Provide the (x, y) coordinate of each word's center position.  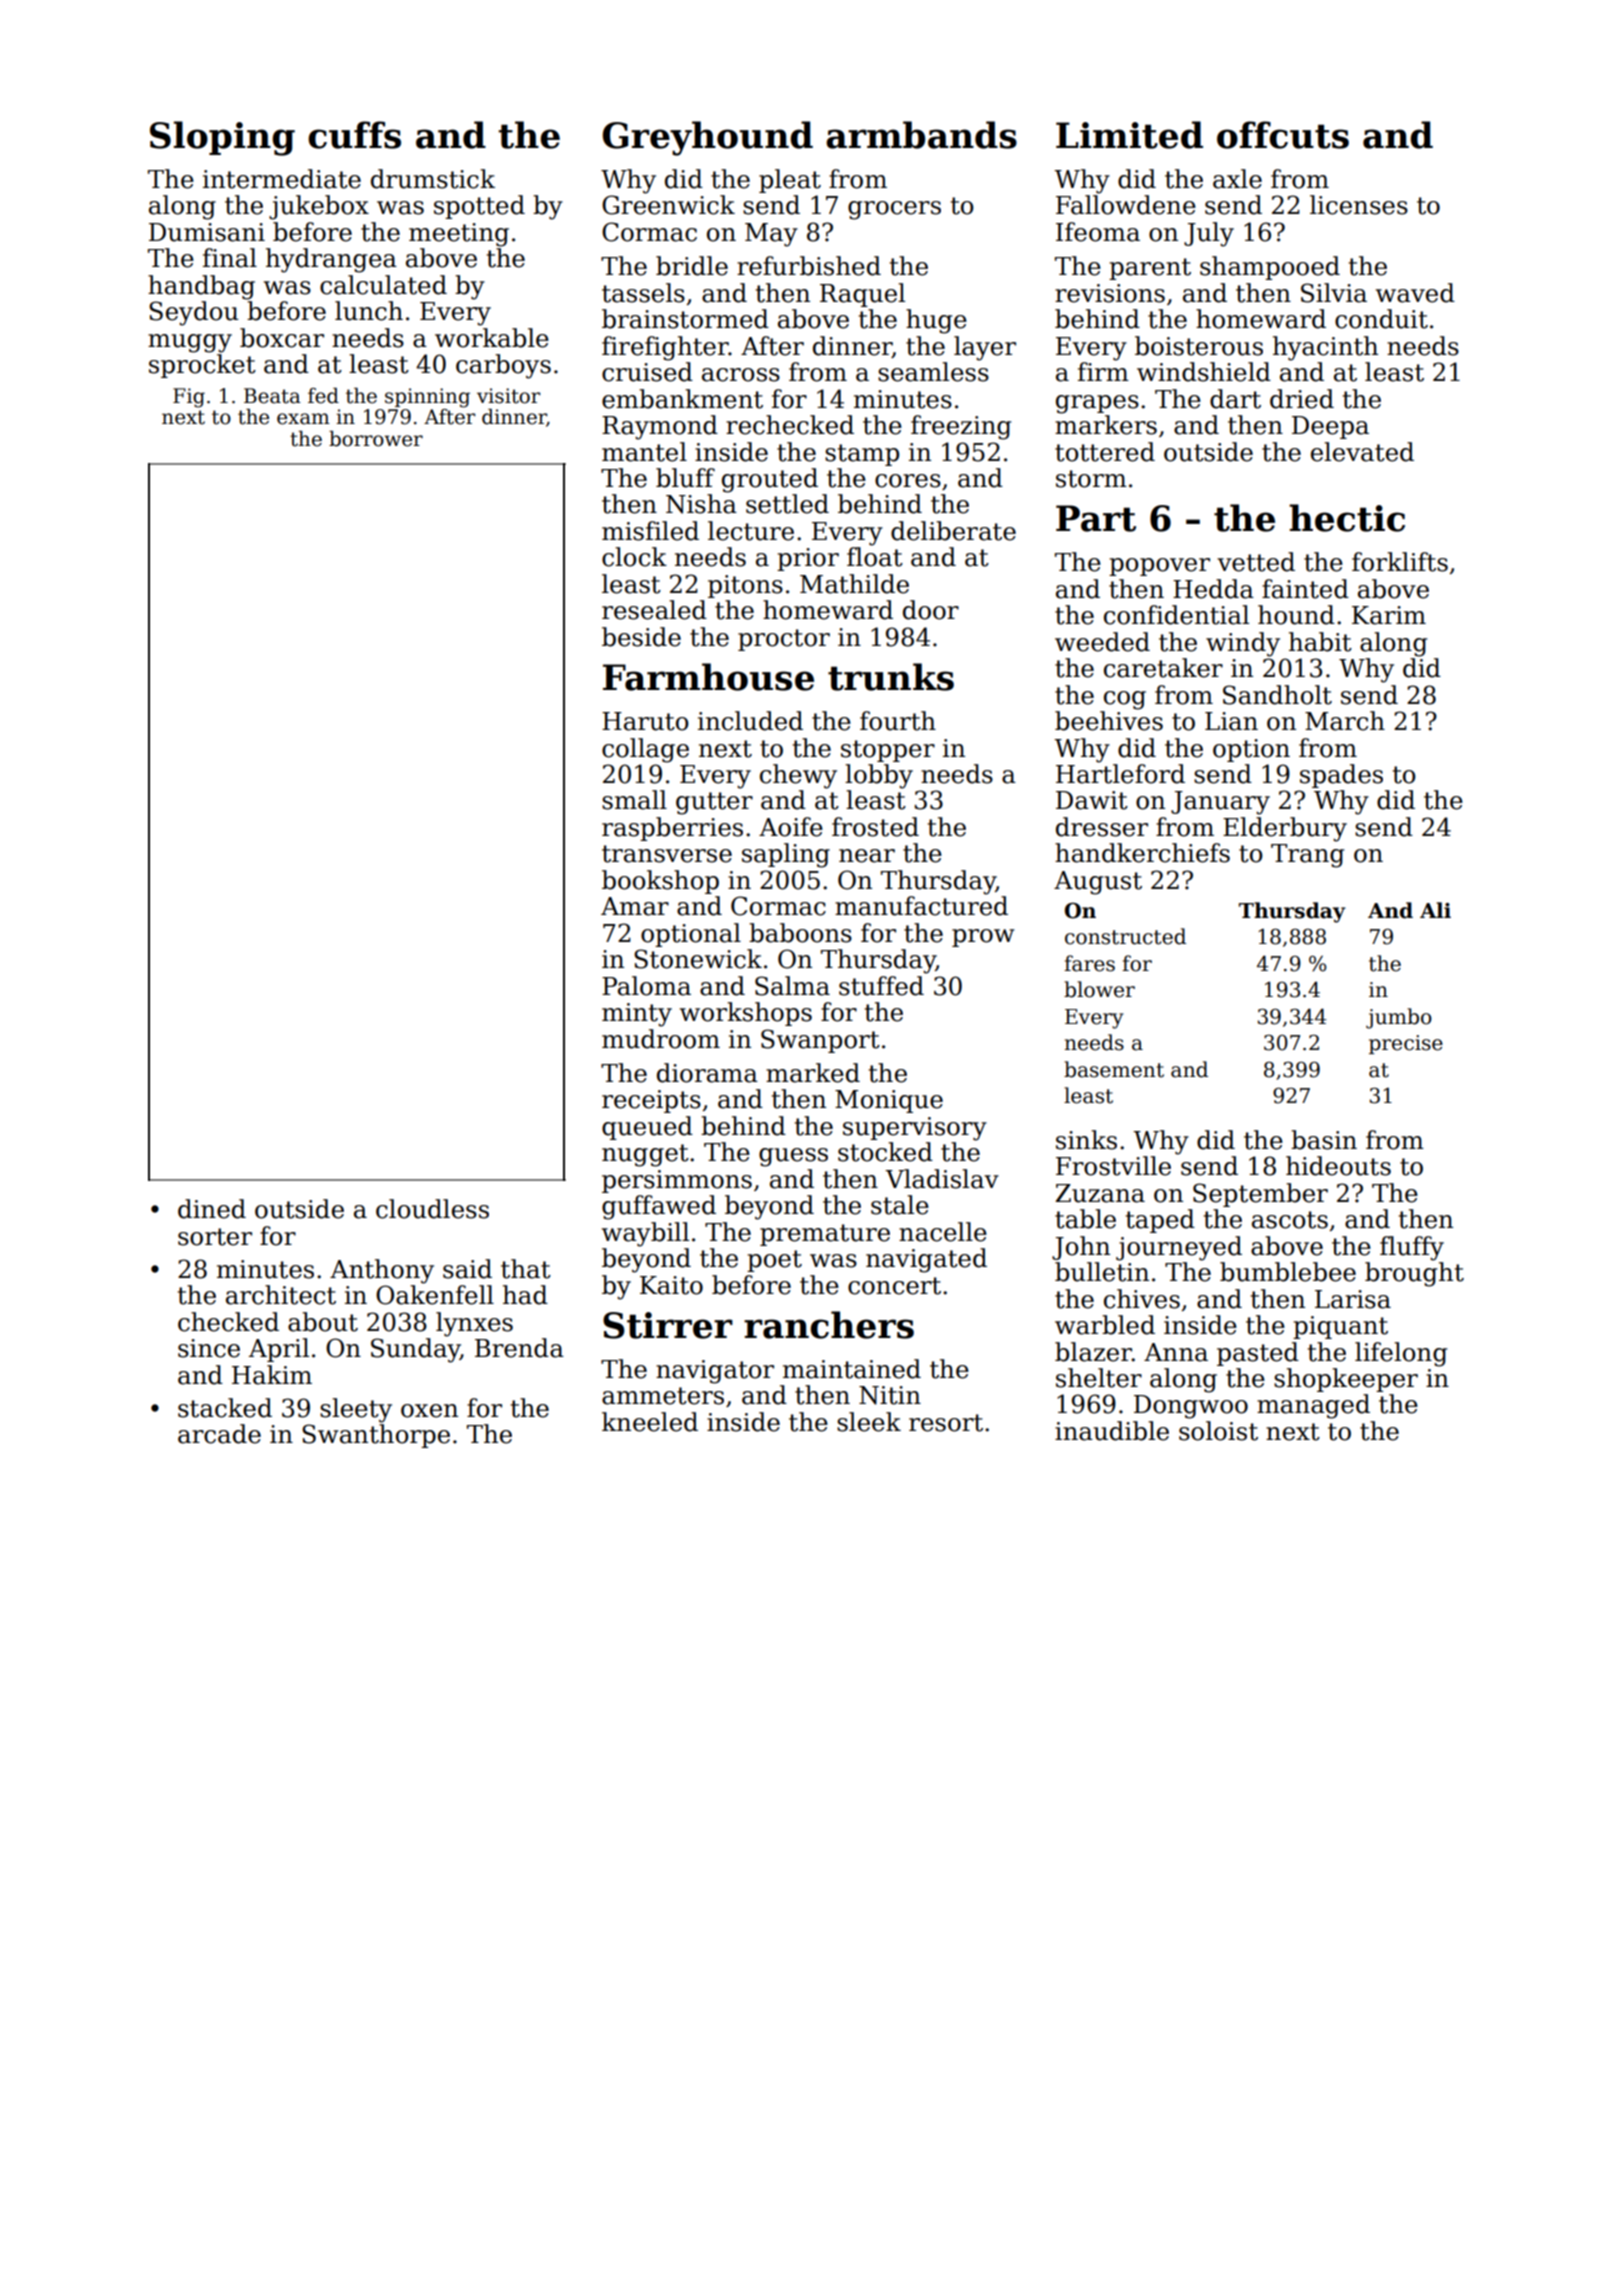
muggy (190, 343)
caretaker (1163, 668)
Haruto (645, 721)
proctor (784, 640)
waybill (645, 1234)
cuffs (354, 135)
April (279, 1350)
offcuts (1283, 135)
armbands (921, 135)
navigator (715, 1372)
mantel (644, 452)
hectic (1347, 518)
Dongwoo (1191, 1407)
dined (212, 1209)
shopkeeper (1346, 1380)
